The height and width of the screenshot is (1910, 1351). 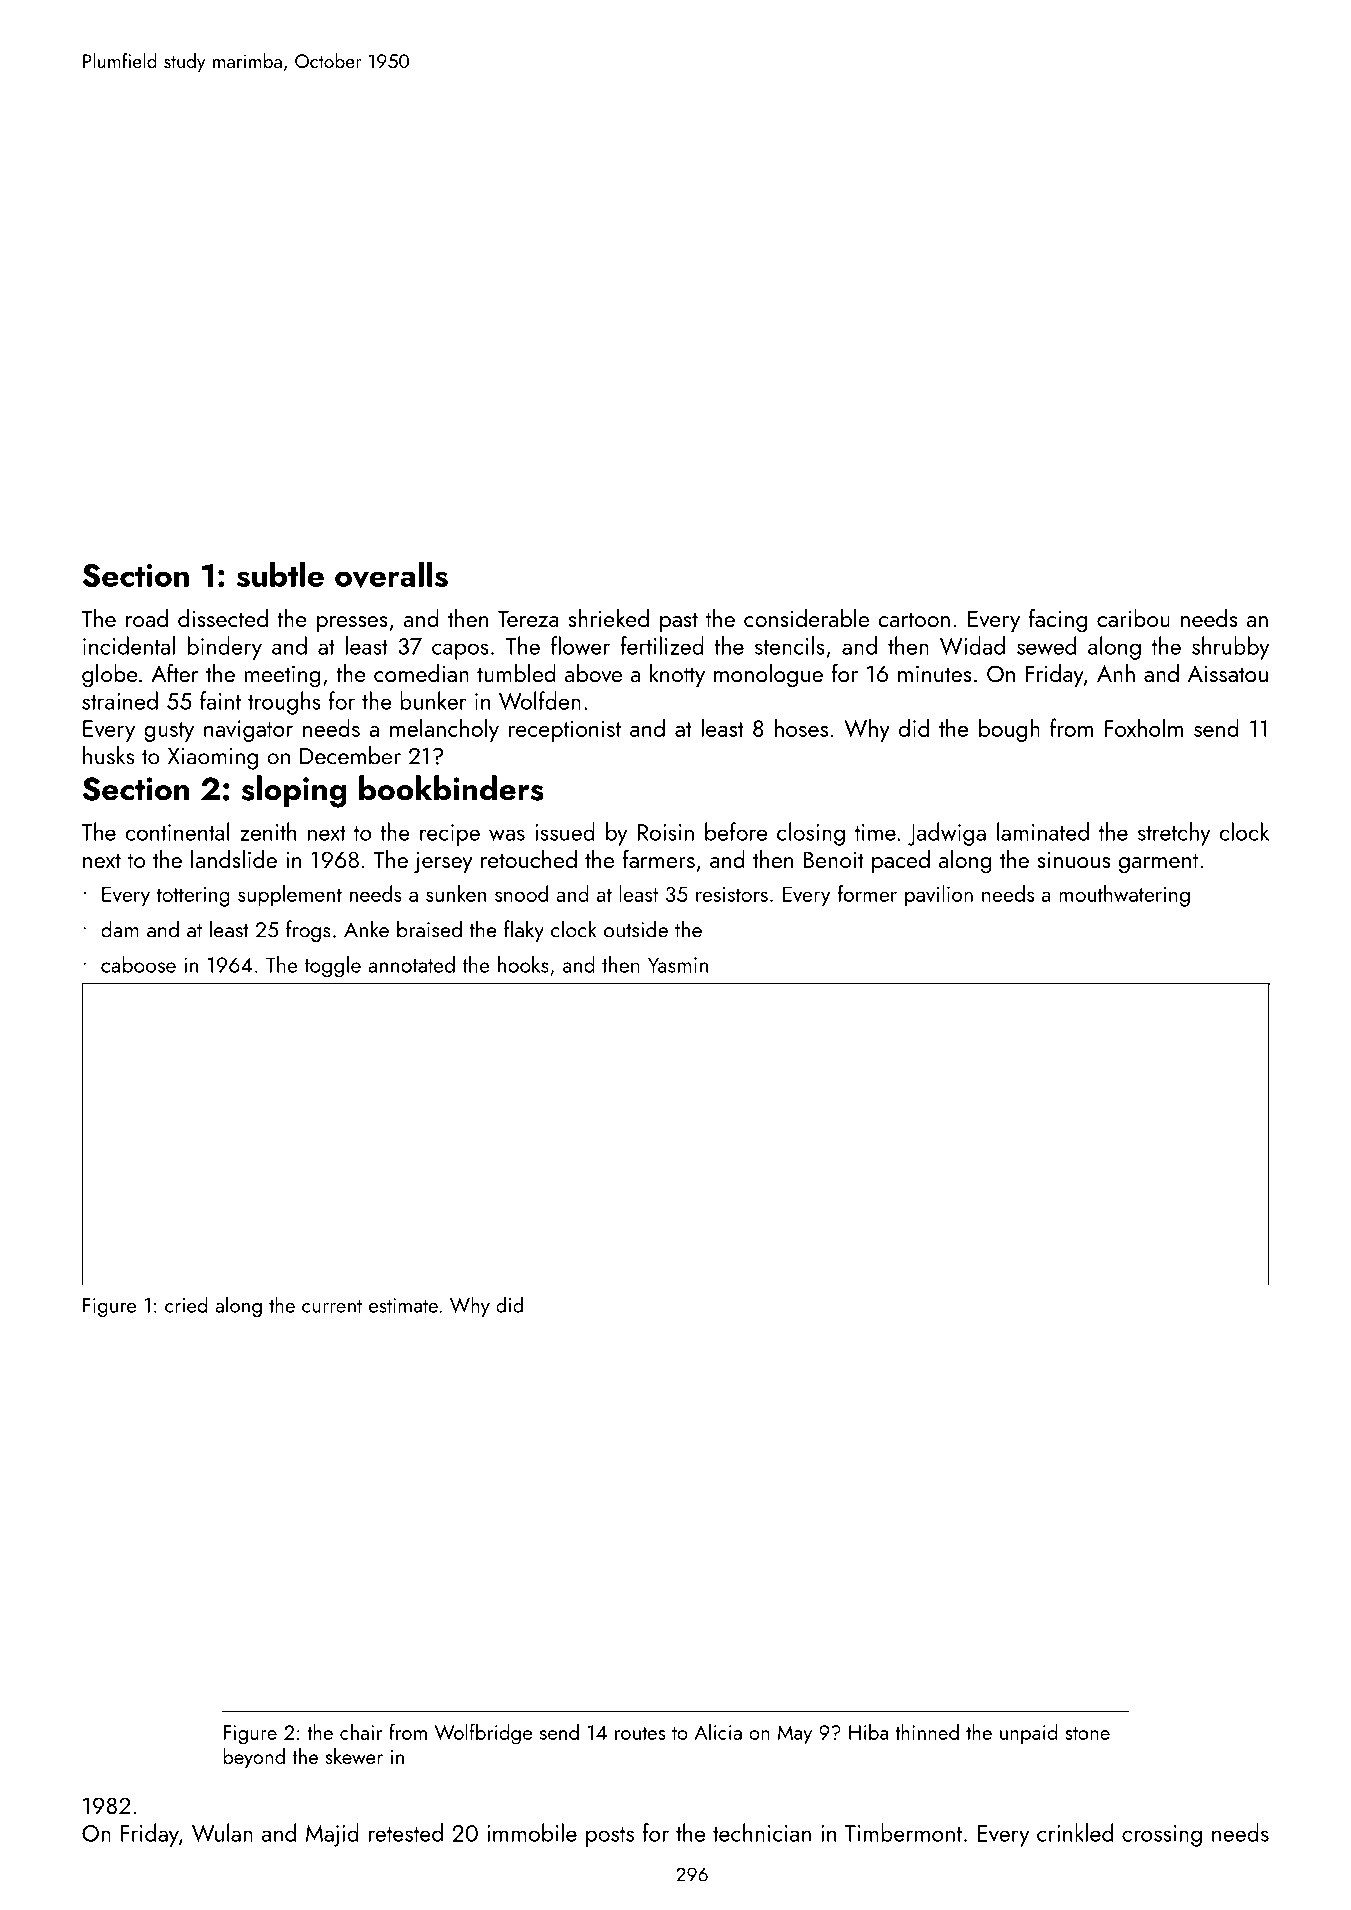 I want to click on caboose, so click(x=138, y=964).
